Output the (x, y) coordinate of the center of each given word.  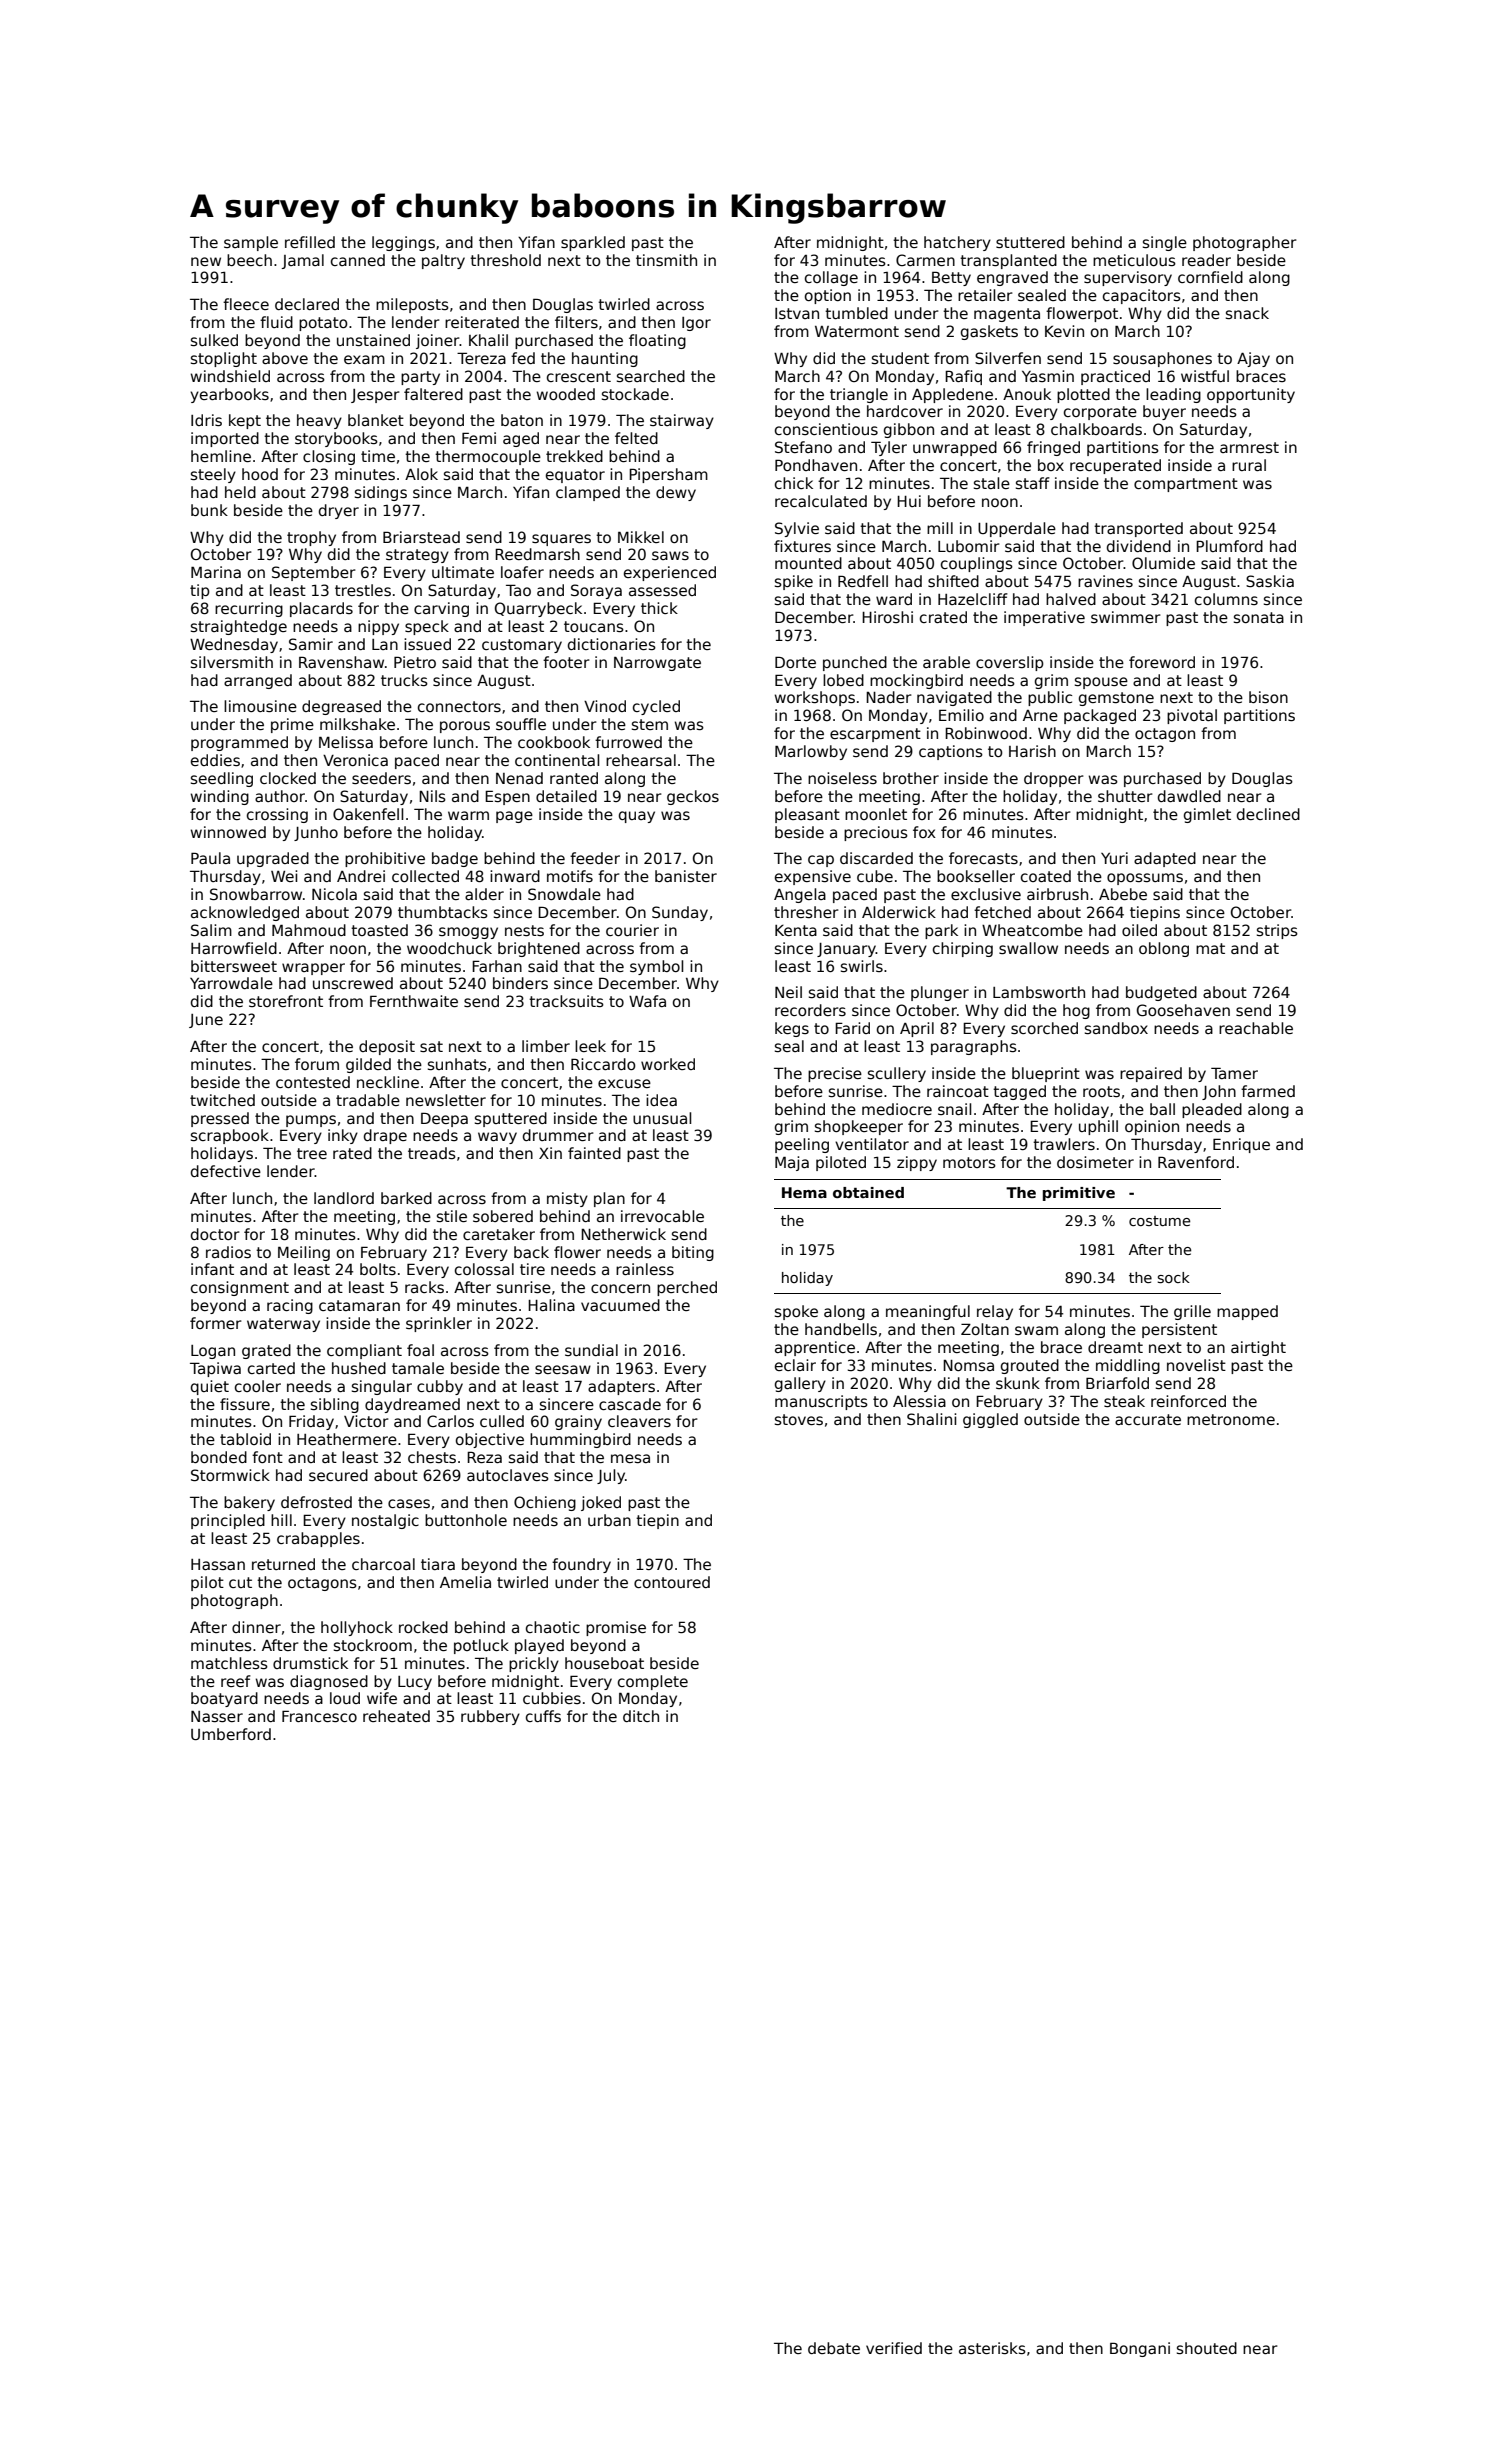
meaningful (928, 1312)
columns (1226, 599)
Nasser (217, 1716)
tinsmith (666, 260)
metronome (1231, 1419)
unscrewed (353, 983)
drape (385, 1136)
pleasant (807, 815)
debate (834, 2348)
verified (894, 2348)
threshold (505, 260)
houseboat (604, 1663)
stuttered (1030, 242)
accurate (1148, 1419)
